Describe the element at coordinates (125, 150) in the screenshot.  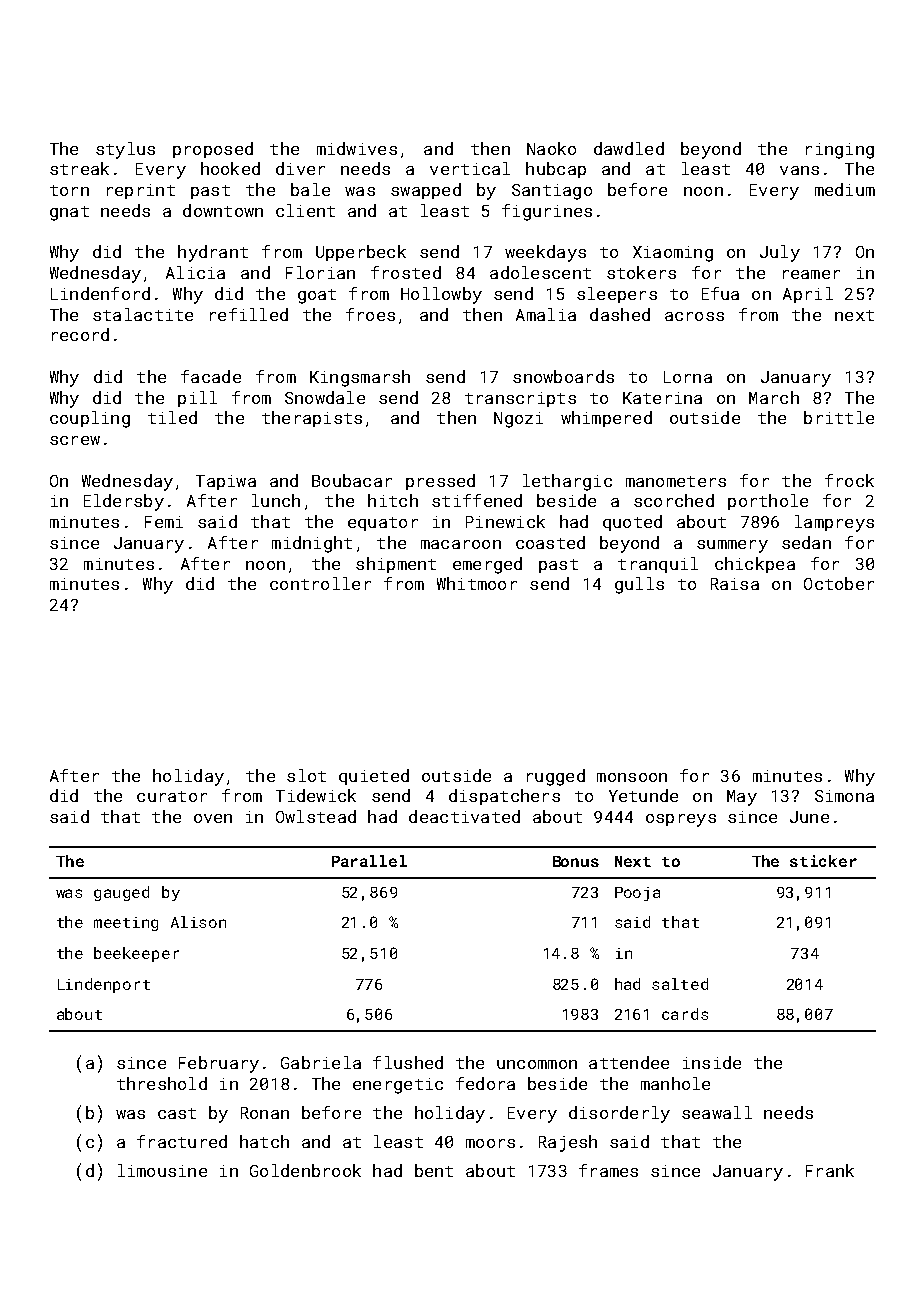
I see `stylus` at that location.
